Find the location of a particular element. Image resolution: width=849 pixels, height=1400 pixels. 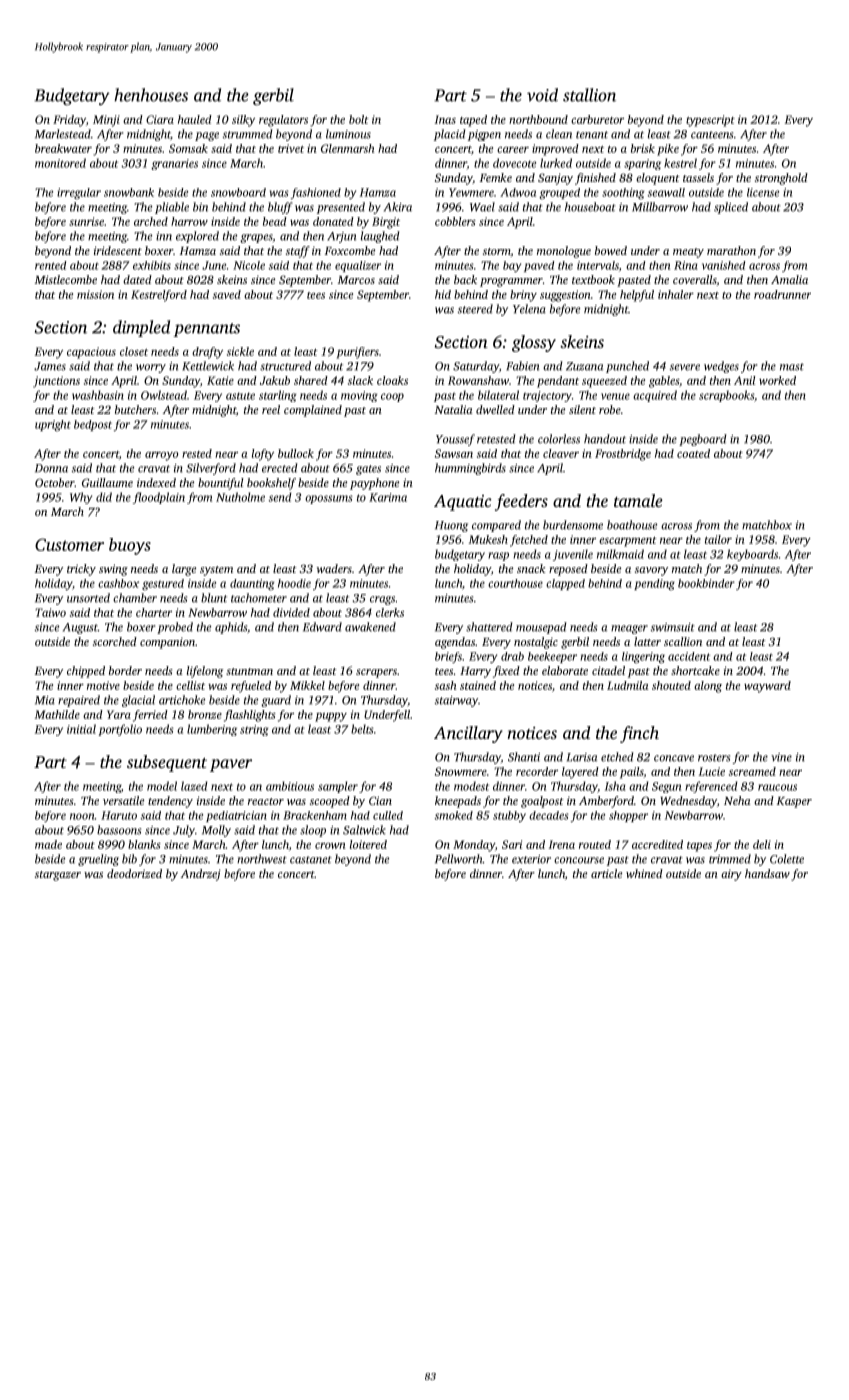

regulators is located at coordinates (283, 121).
